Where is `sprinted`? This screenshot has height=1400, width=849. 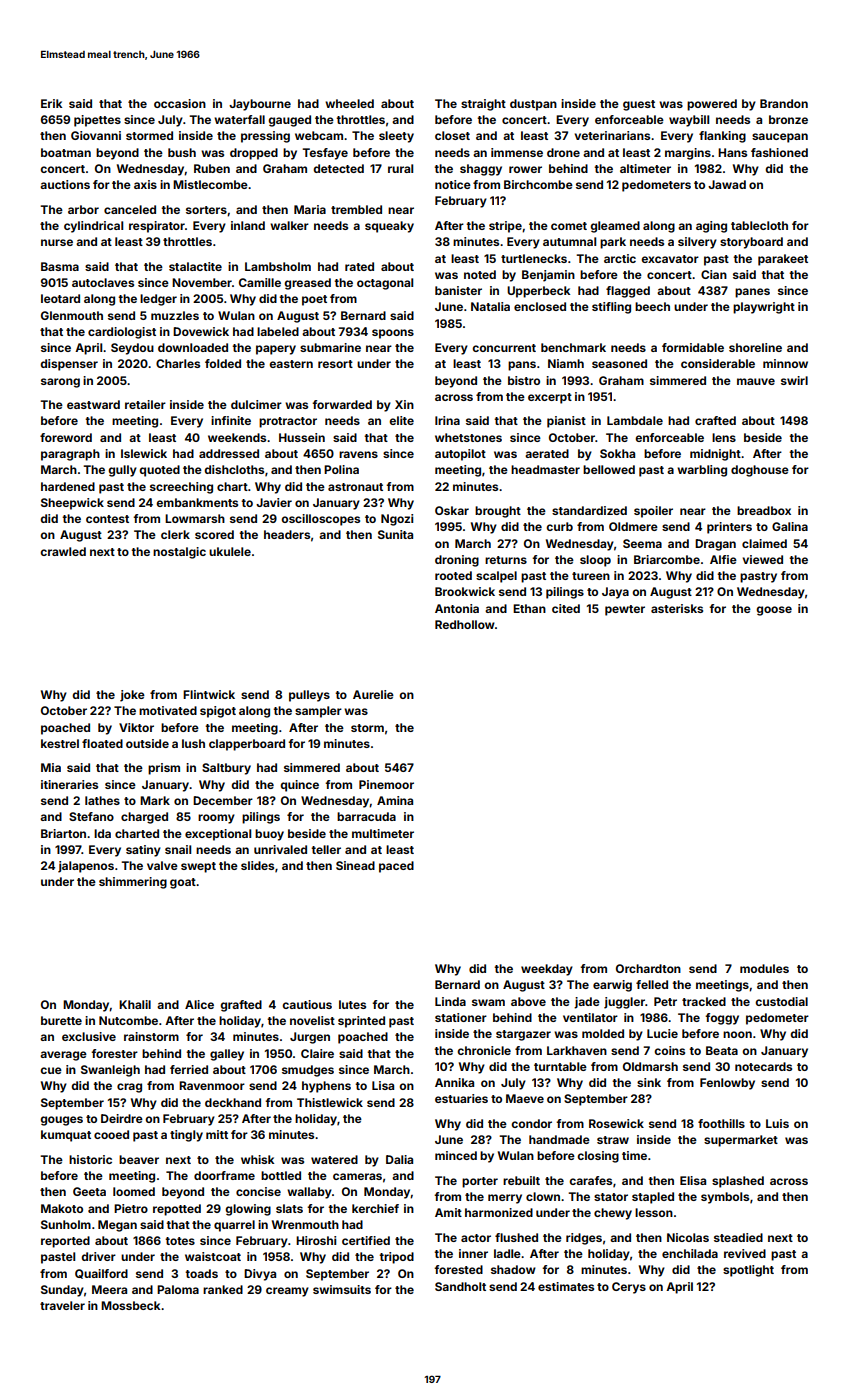 sprinted is located at coordinates (361, 1022).
